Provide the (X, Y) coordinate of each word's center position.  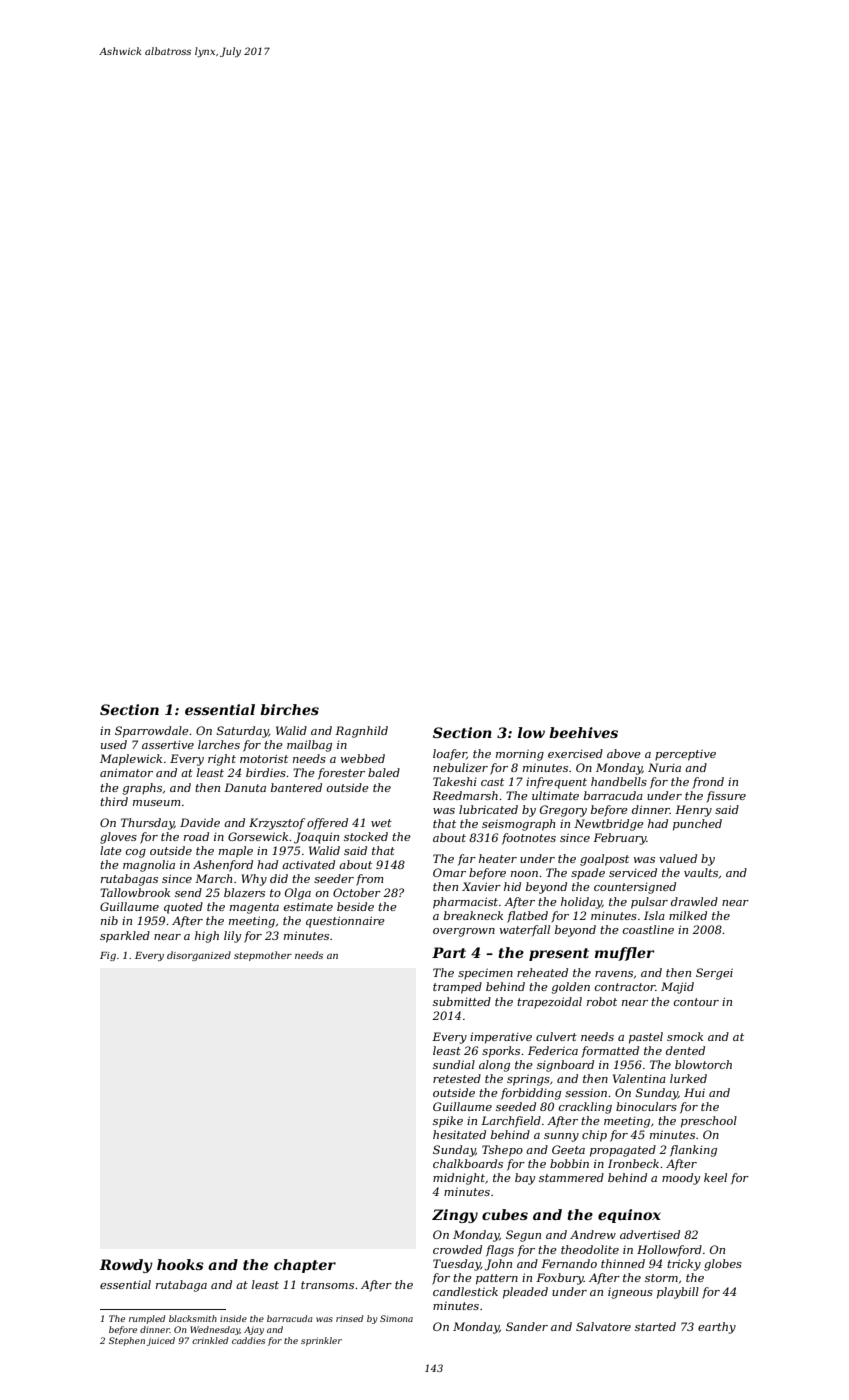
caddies (248, 1340)
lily (232, 937)
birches (289, 709)
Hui (694, 1092)
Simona (396, 1318)
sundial (454, 1064)
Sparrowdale (152, 732)
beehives (583, 732)
